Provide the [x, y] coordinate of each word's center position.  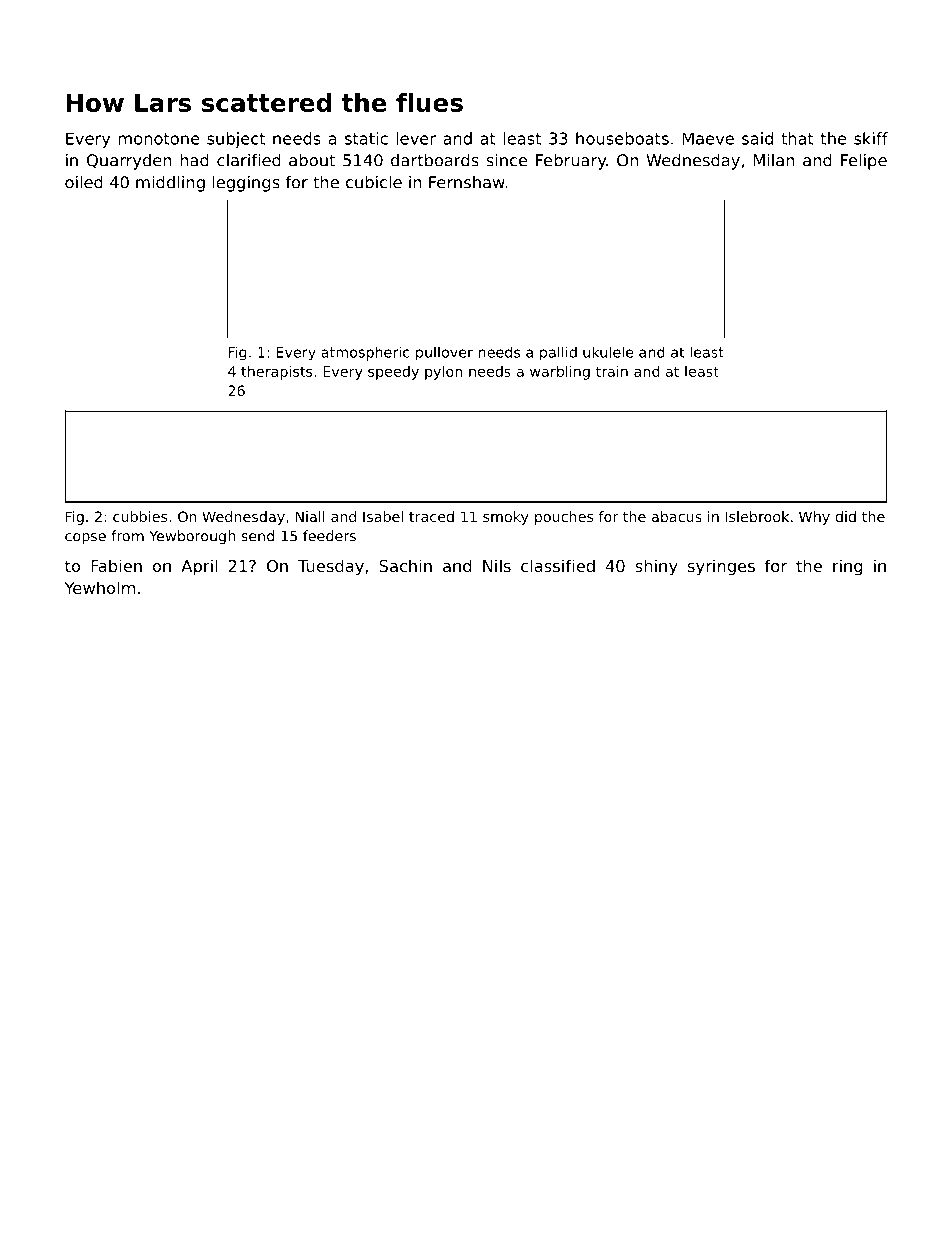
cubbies [140, 516]
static [366, 138]
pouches [564, 518]
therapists [276, 373]
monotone [159, 139]
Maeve [708, 138]
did [846, 516]
